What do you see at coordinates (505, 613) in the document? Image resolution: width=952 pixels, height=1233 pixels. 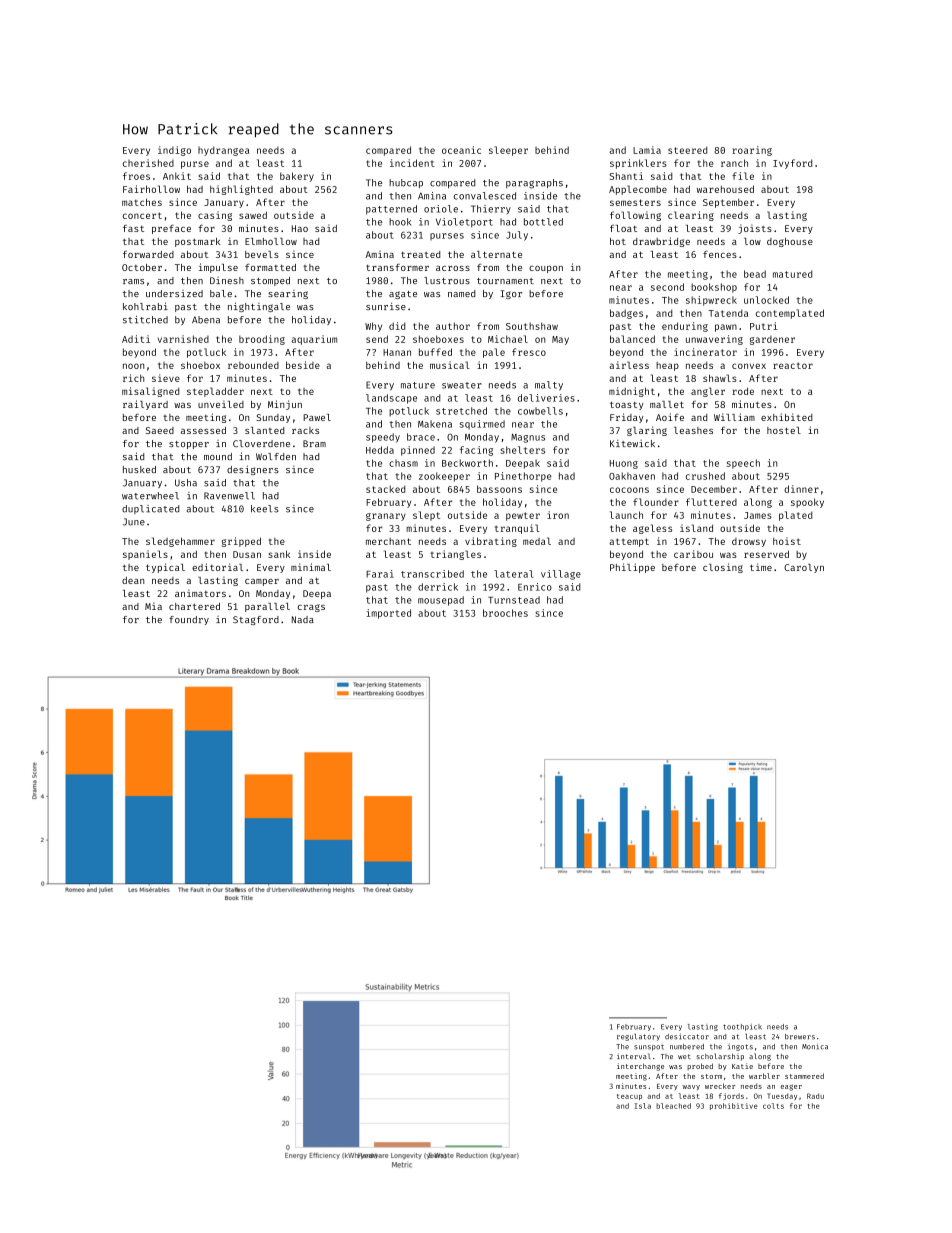 I see `brooches` at bounding box center [505, 613].
